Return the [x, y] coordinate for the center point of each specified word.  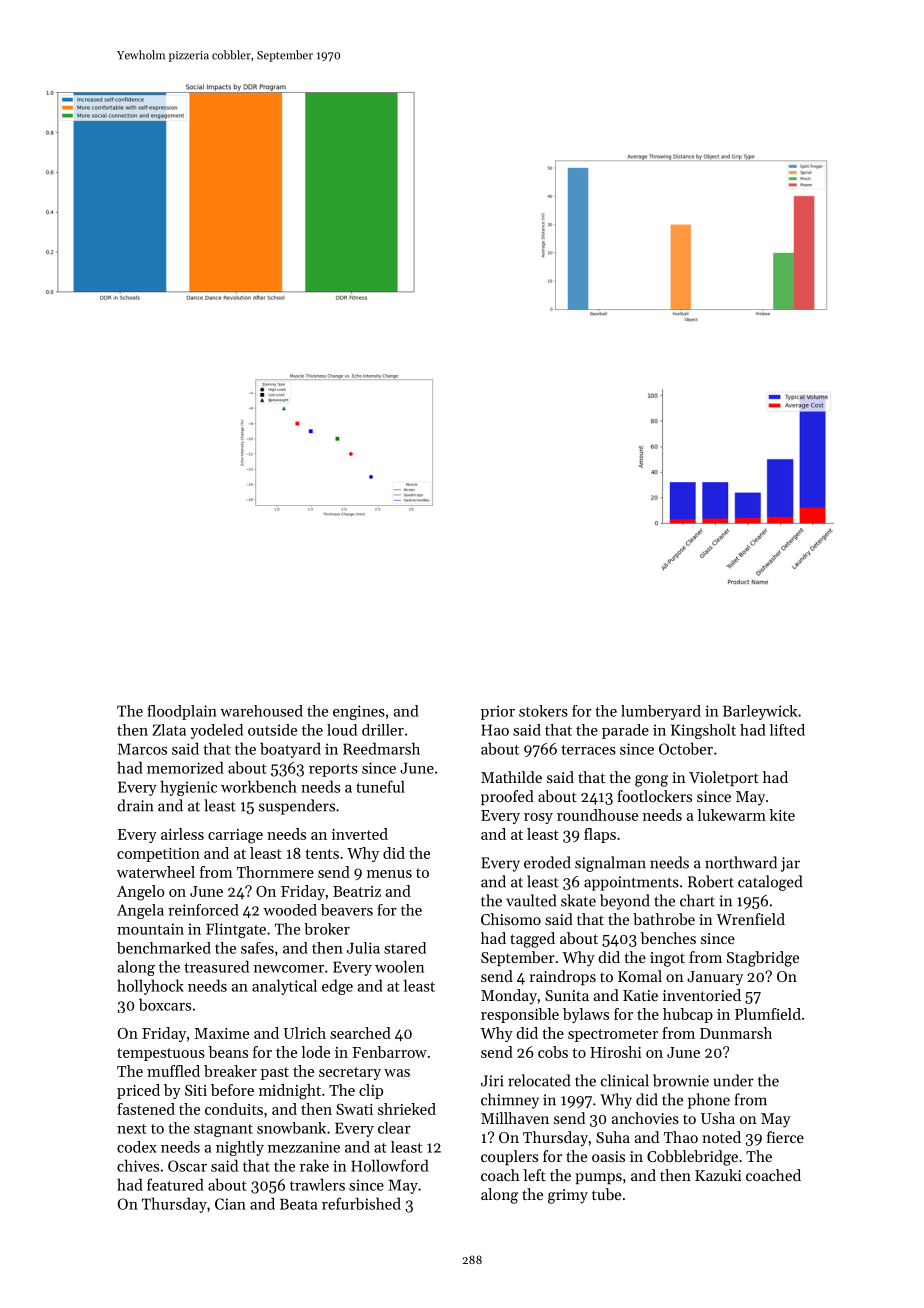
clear [394, 1128]
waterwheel [156, 872]
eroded [547, 862]
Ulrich [305, 1033]
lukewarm [731, 815]
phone [709, 1101]
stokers [543, 711]
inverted [360, 834]
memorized [185, 767]
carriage [235, 836]
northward [741, 862]
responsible [520, 1015]
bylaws [586, 1015]
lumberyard [661, 712]
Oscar [187, 1166]
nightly [240, 1148]
